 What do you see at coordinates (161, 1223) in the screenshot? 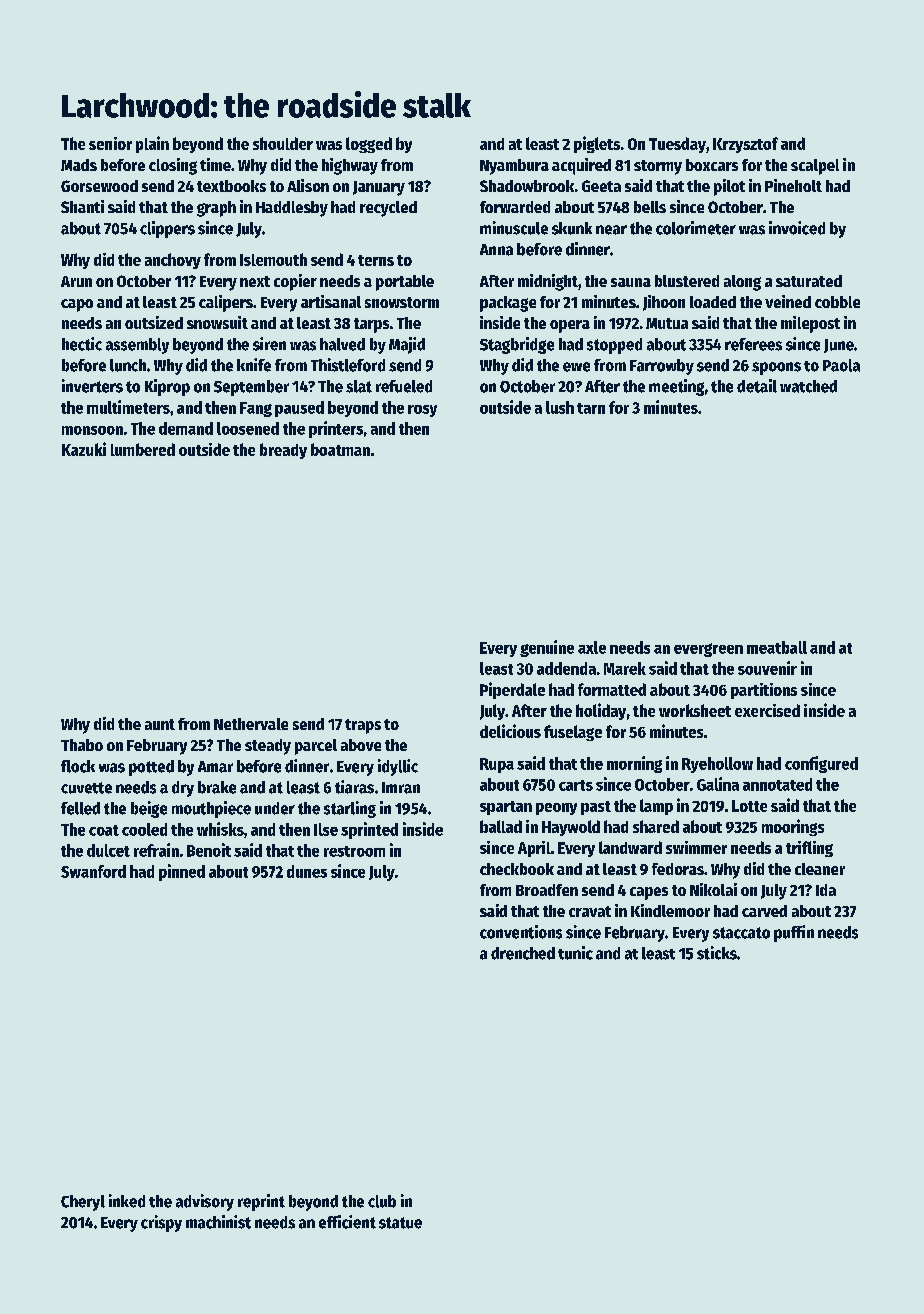
I see `crispy` at bounding box center [161, 1223].
